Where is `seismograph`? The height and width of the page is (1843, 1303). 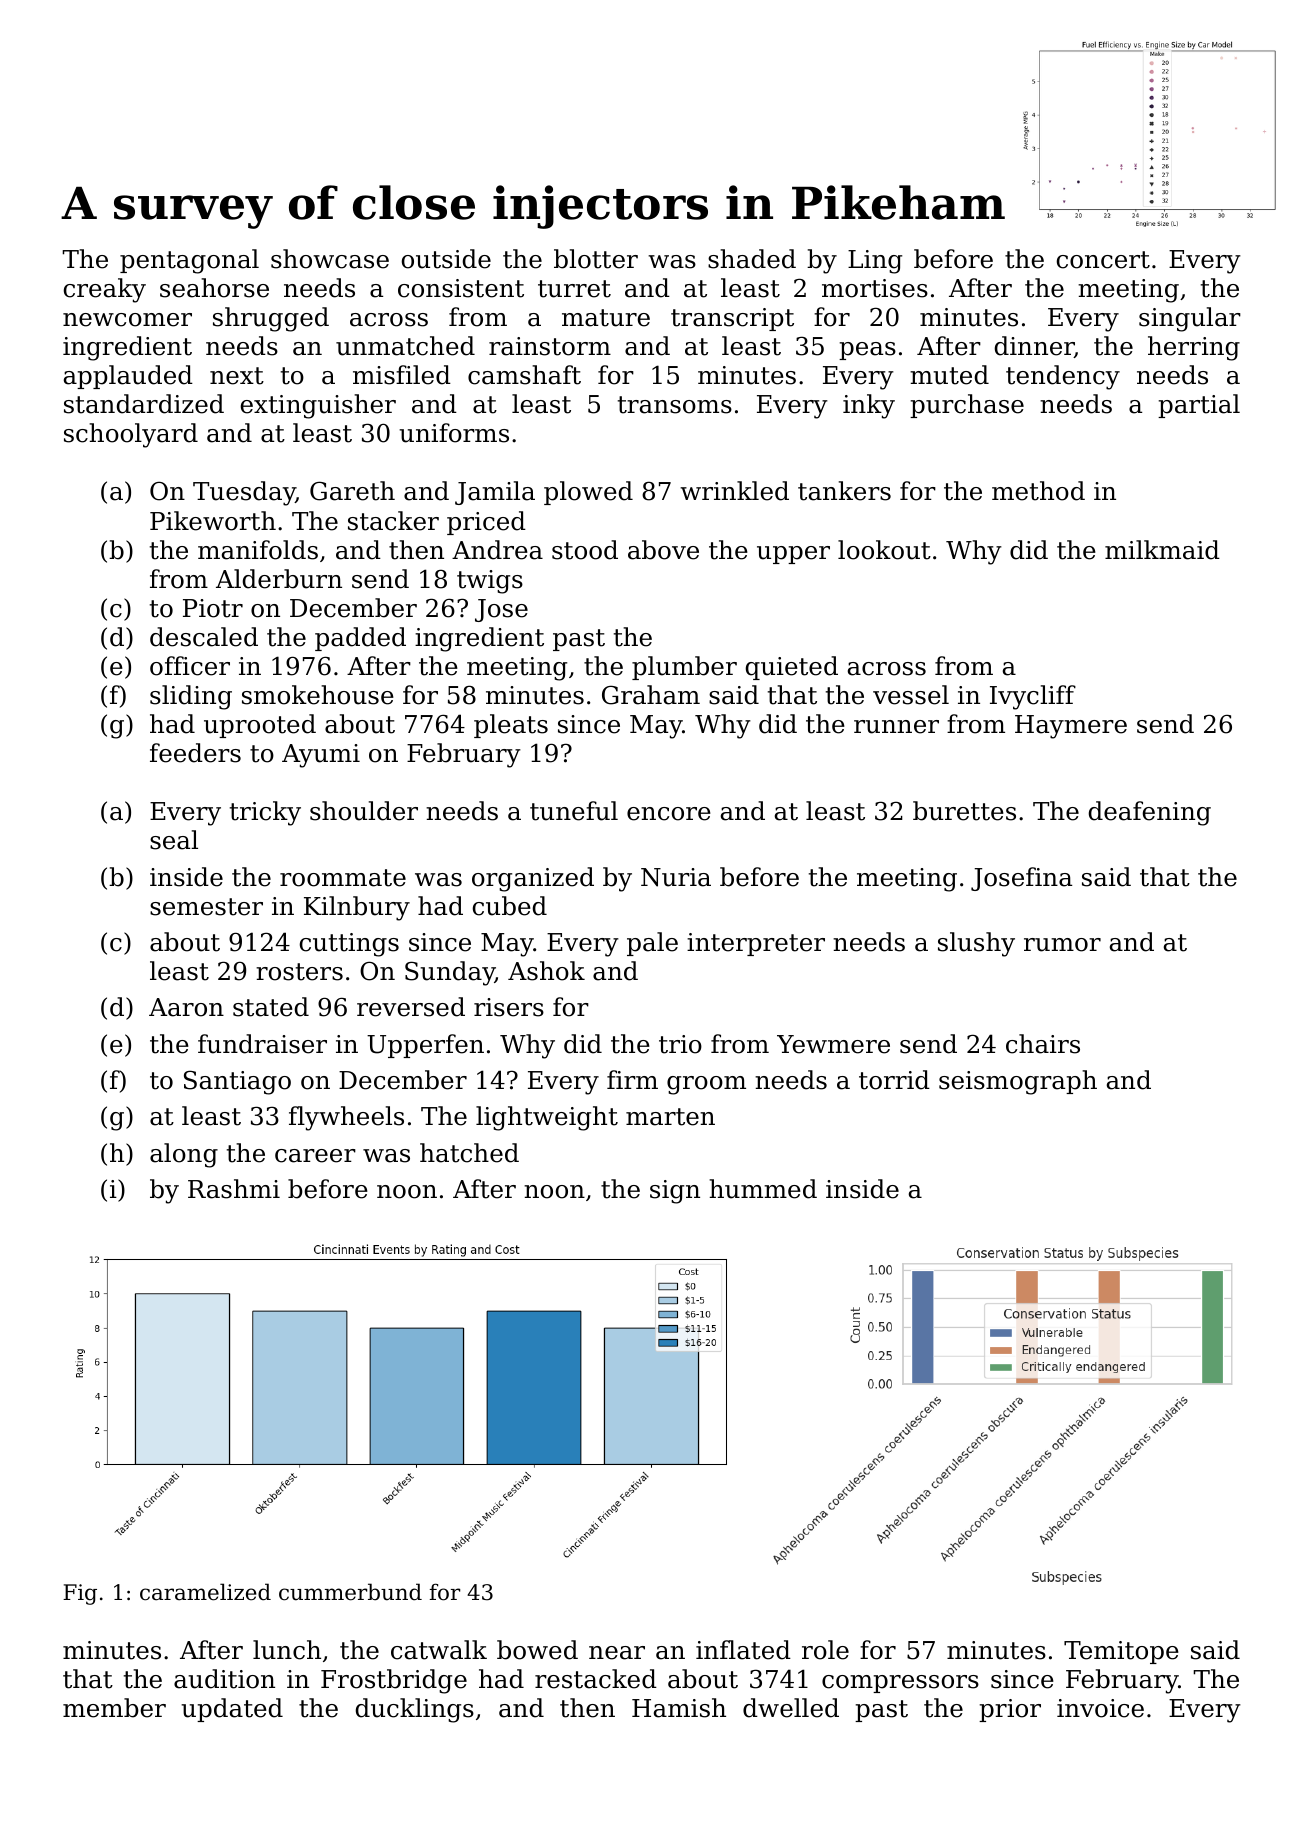 seismograph is located at coordinates (1018, 1082).
